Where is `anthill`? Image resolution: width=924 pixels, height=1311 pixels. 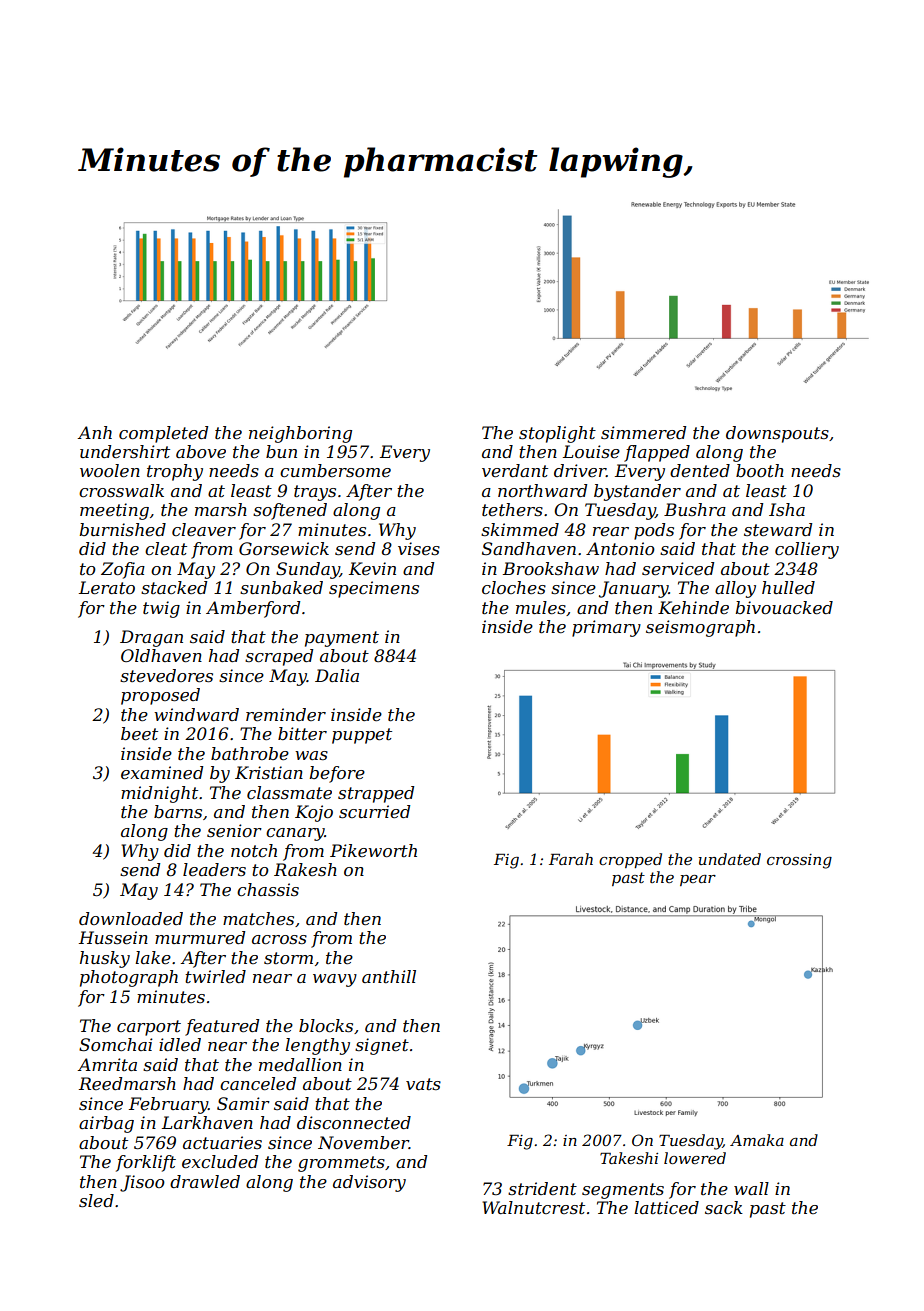
anthill is located at coordinates (389, 976).
